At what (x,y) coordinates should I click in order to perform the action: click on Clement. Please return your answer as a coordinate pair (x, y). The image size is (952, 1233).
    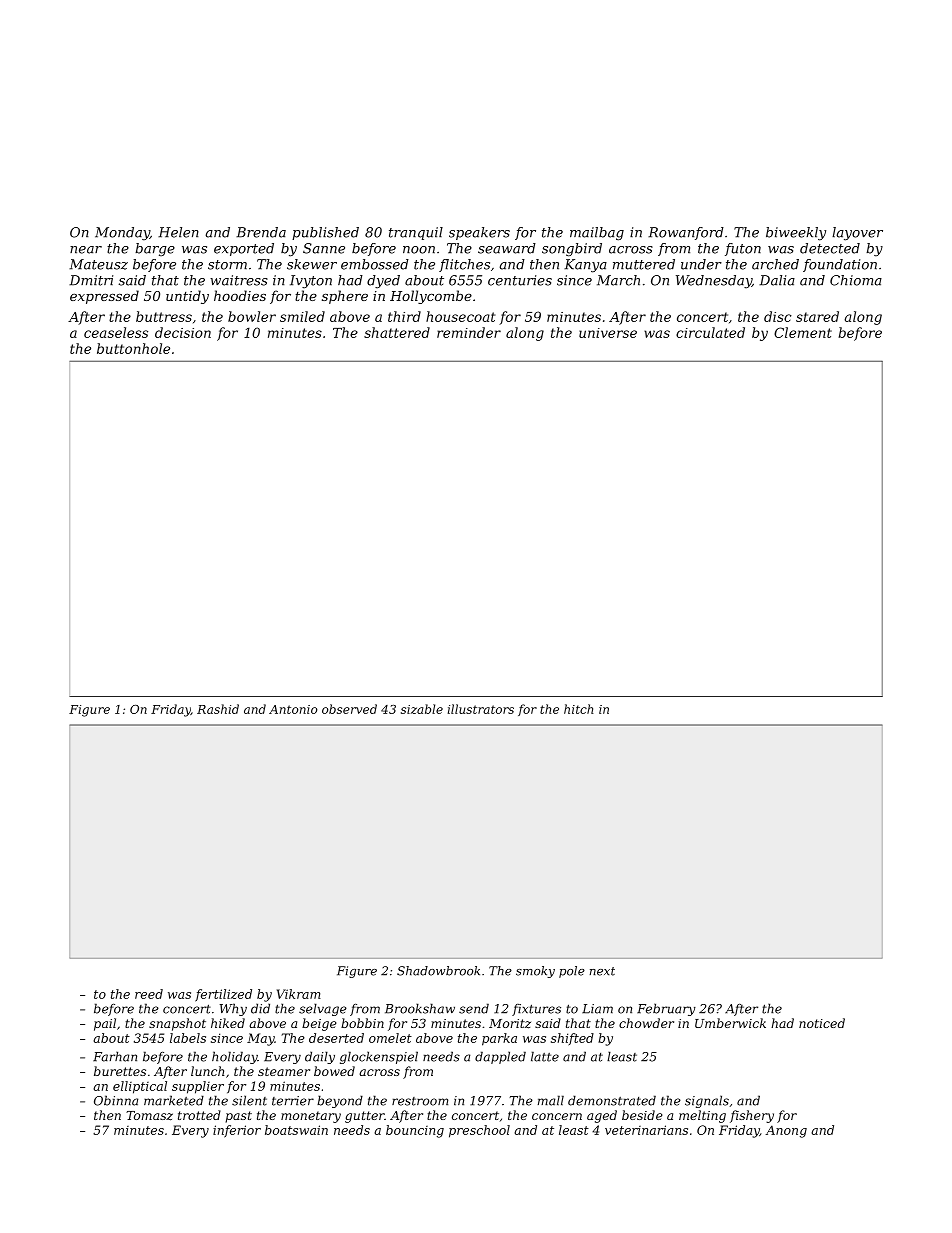
    Looking at the image, I should click on (803, 332).
